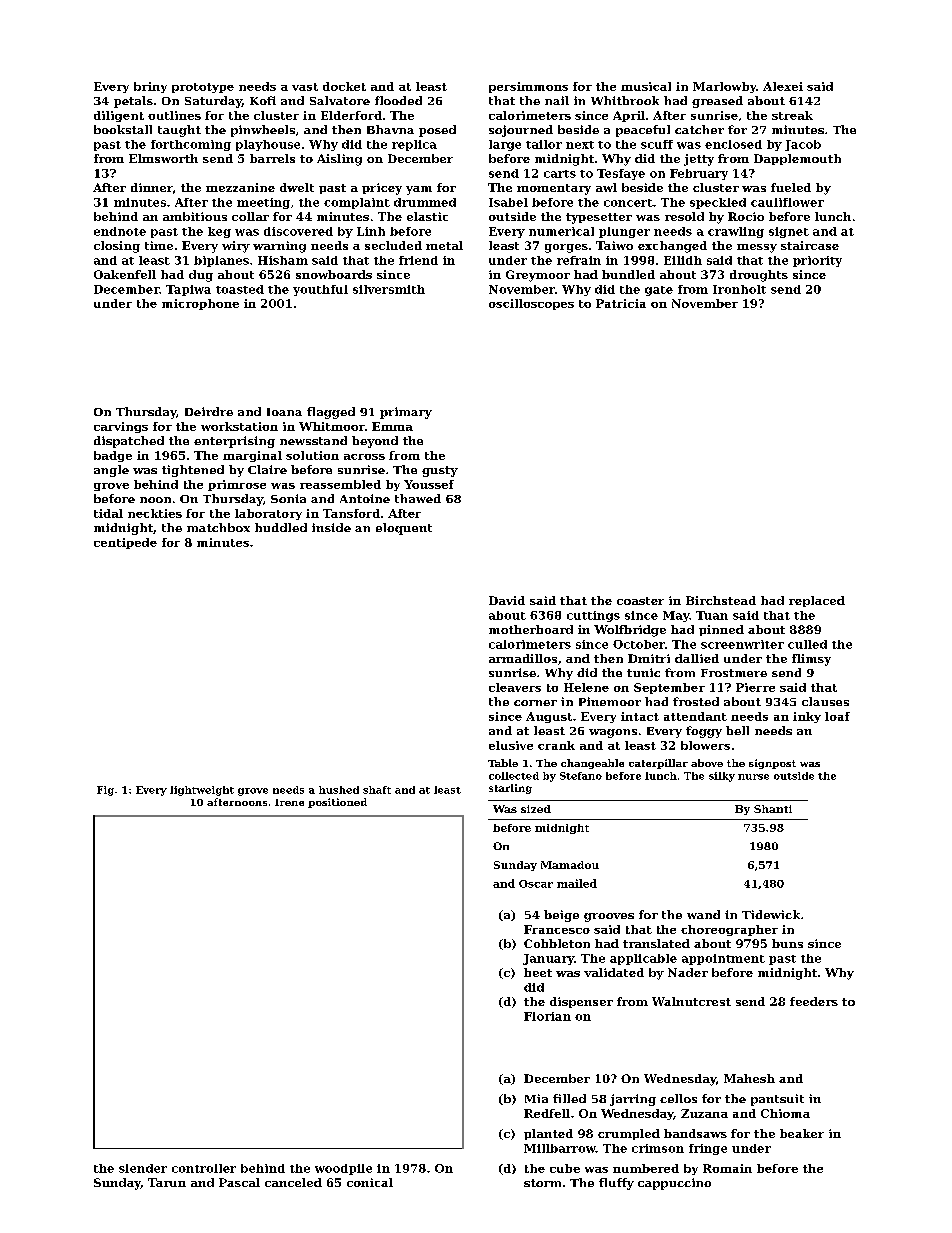 This image has width=952, height=1233. What do you see at coordinates (521, 131) in the image?
I see `sojourned` at bounding box center [521, 131].
